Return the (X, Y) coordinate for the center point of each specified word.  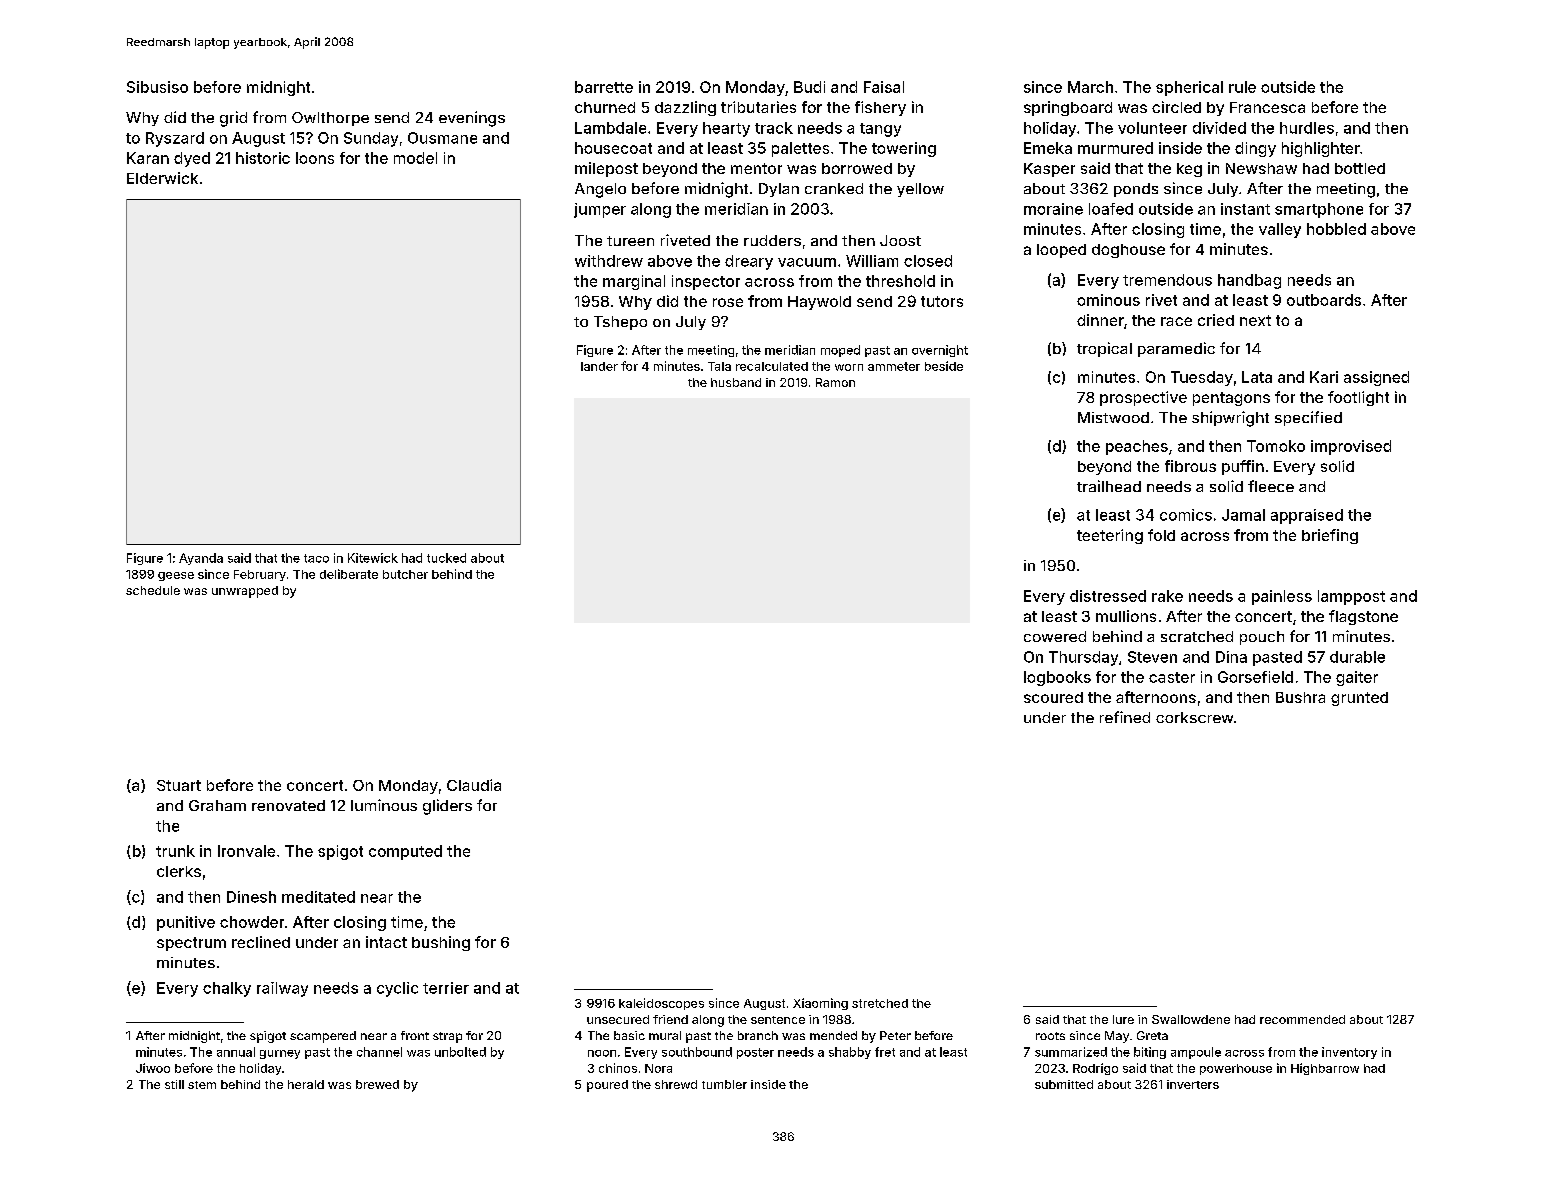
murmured (1115, 148)
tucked (446, 558)
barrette (604, 87)
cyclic (397, 989)
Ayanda (201, 559)
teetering (1110, 536)
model (415, 158)
